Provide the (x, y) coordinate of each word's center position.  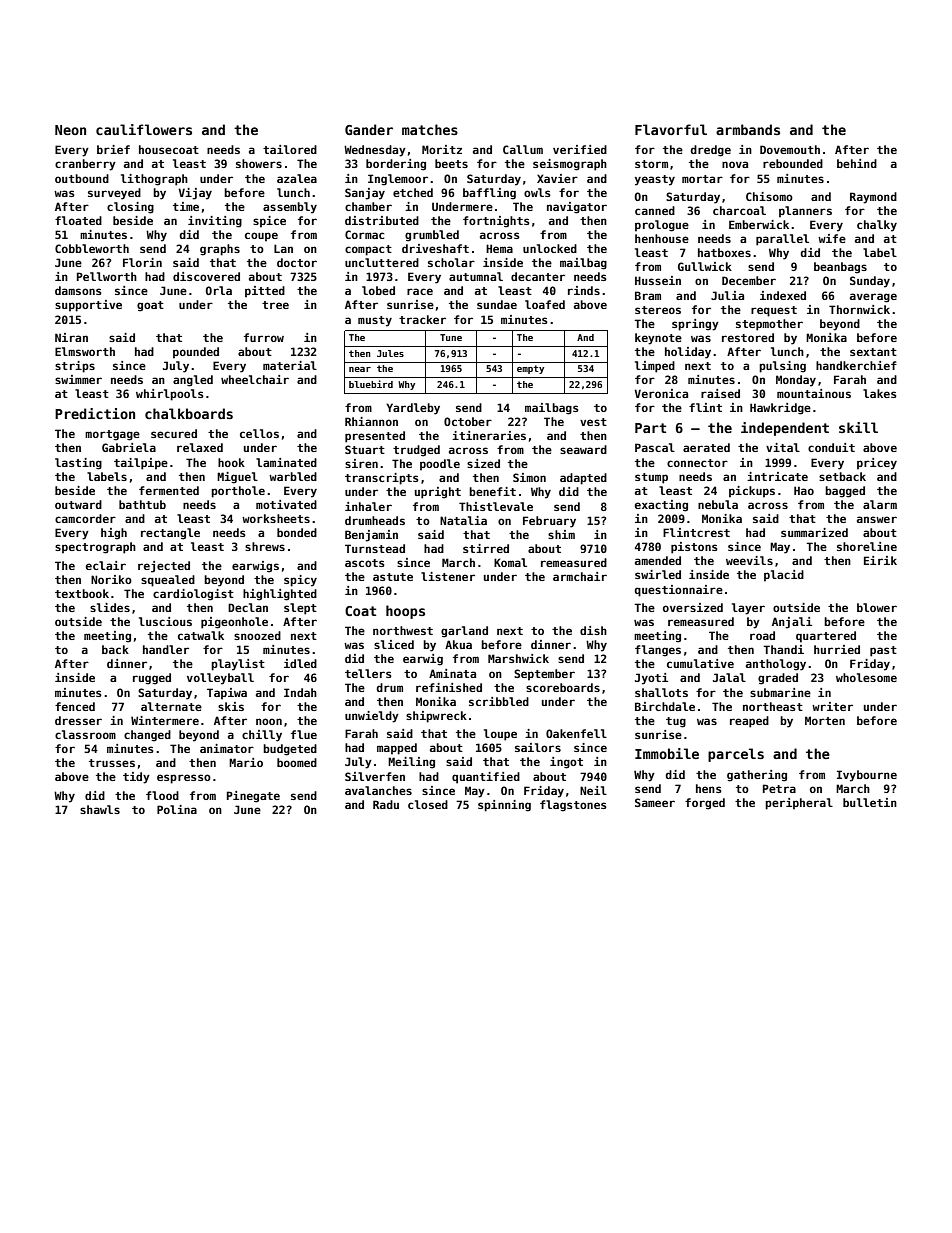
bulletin (870, 802)
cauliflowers (144, 129)
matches (430, 129)
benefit (492, 491)
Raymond (873, 198)
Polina (177, 809)
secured (174, 433)
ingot (566, 763)
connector (697, 463)
